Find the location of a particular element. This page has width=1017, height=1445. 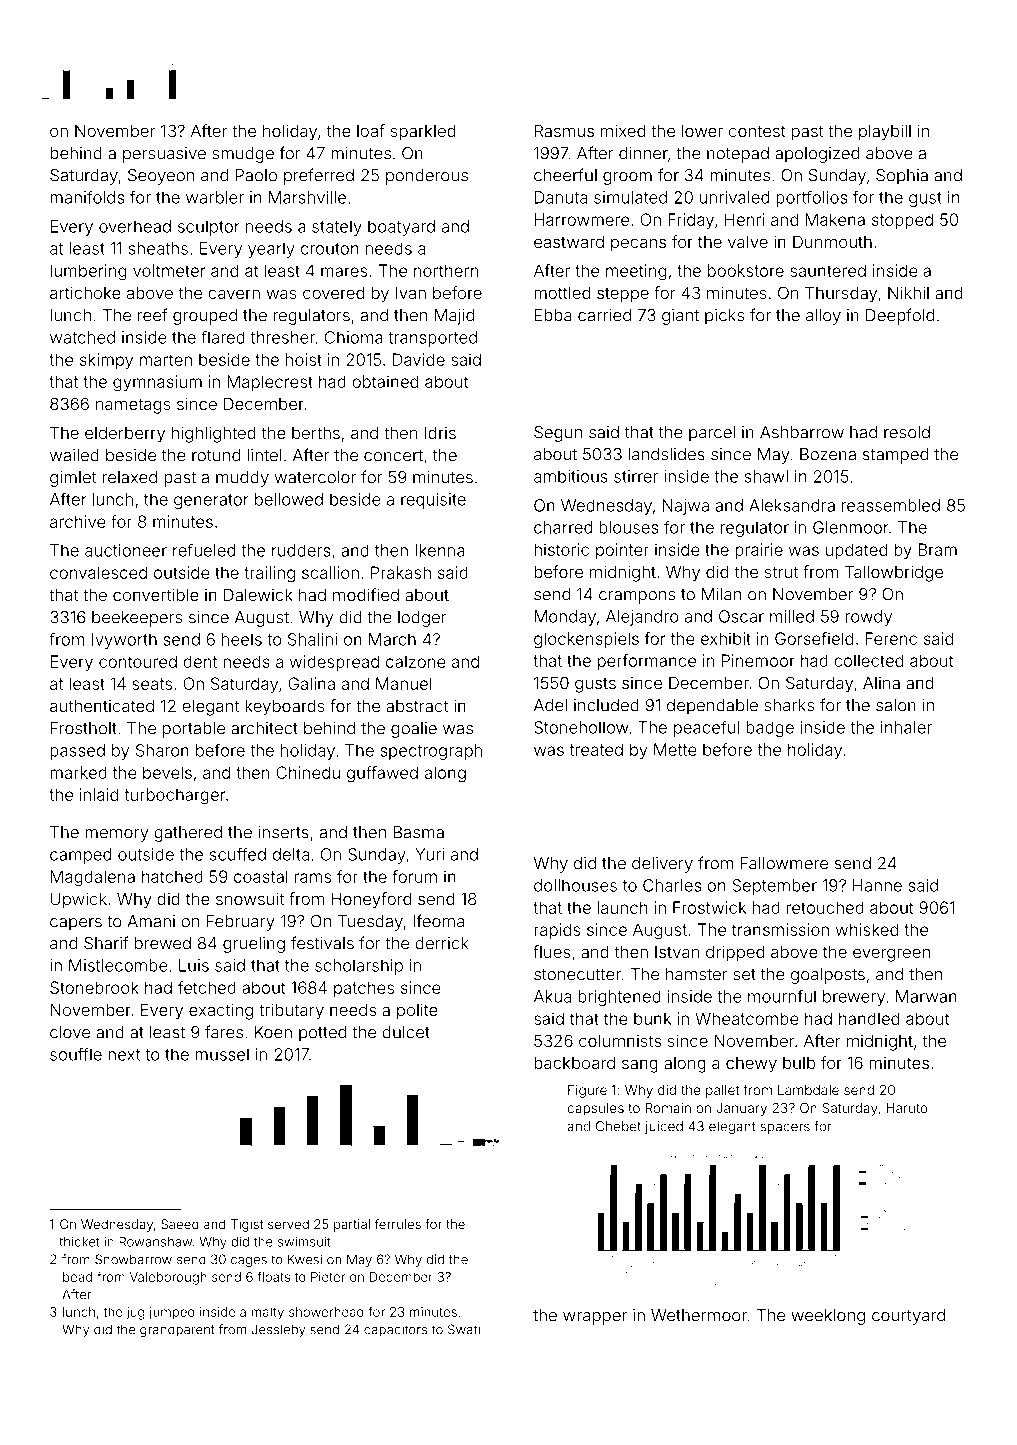

Prakash is located at coordinates (401, 572).
